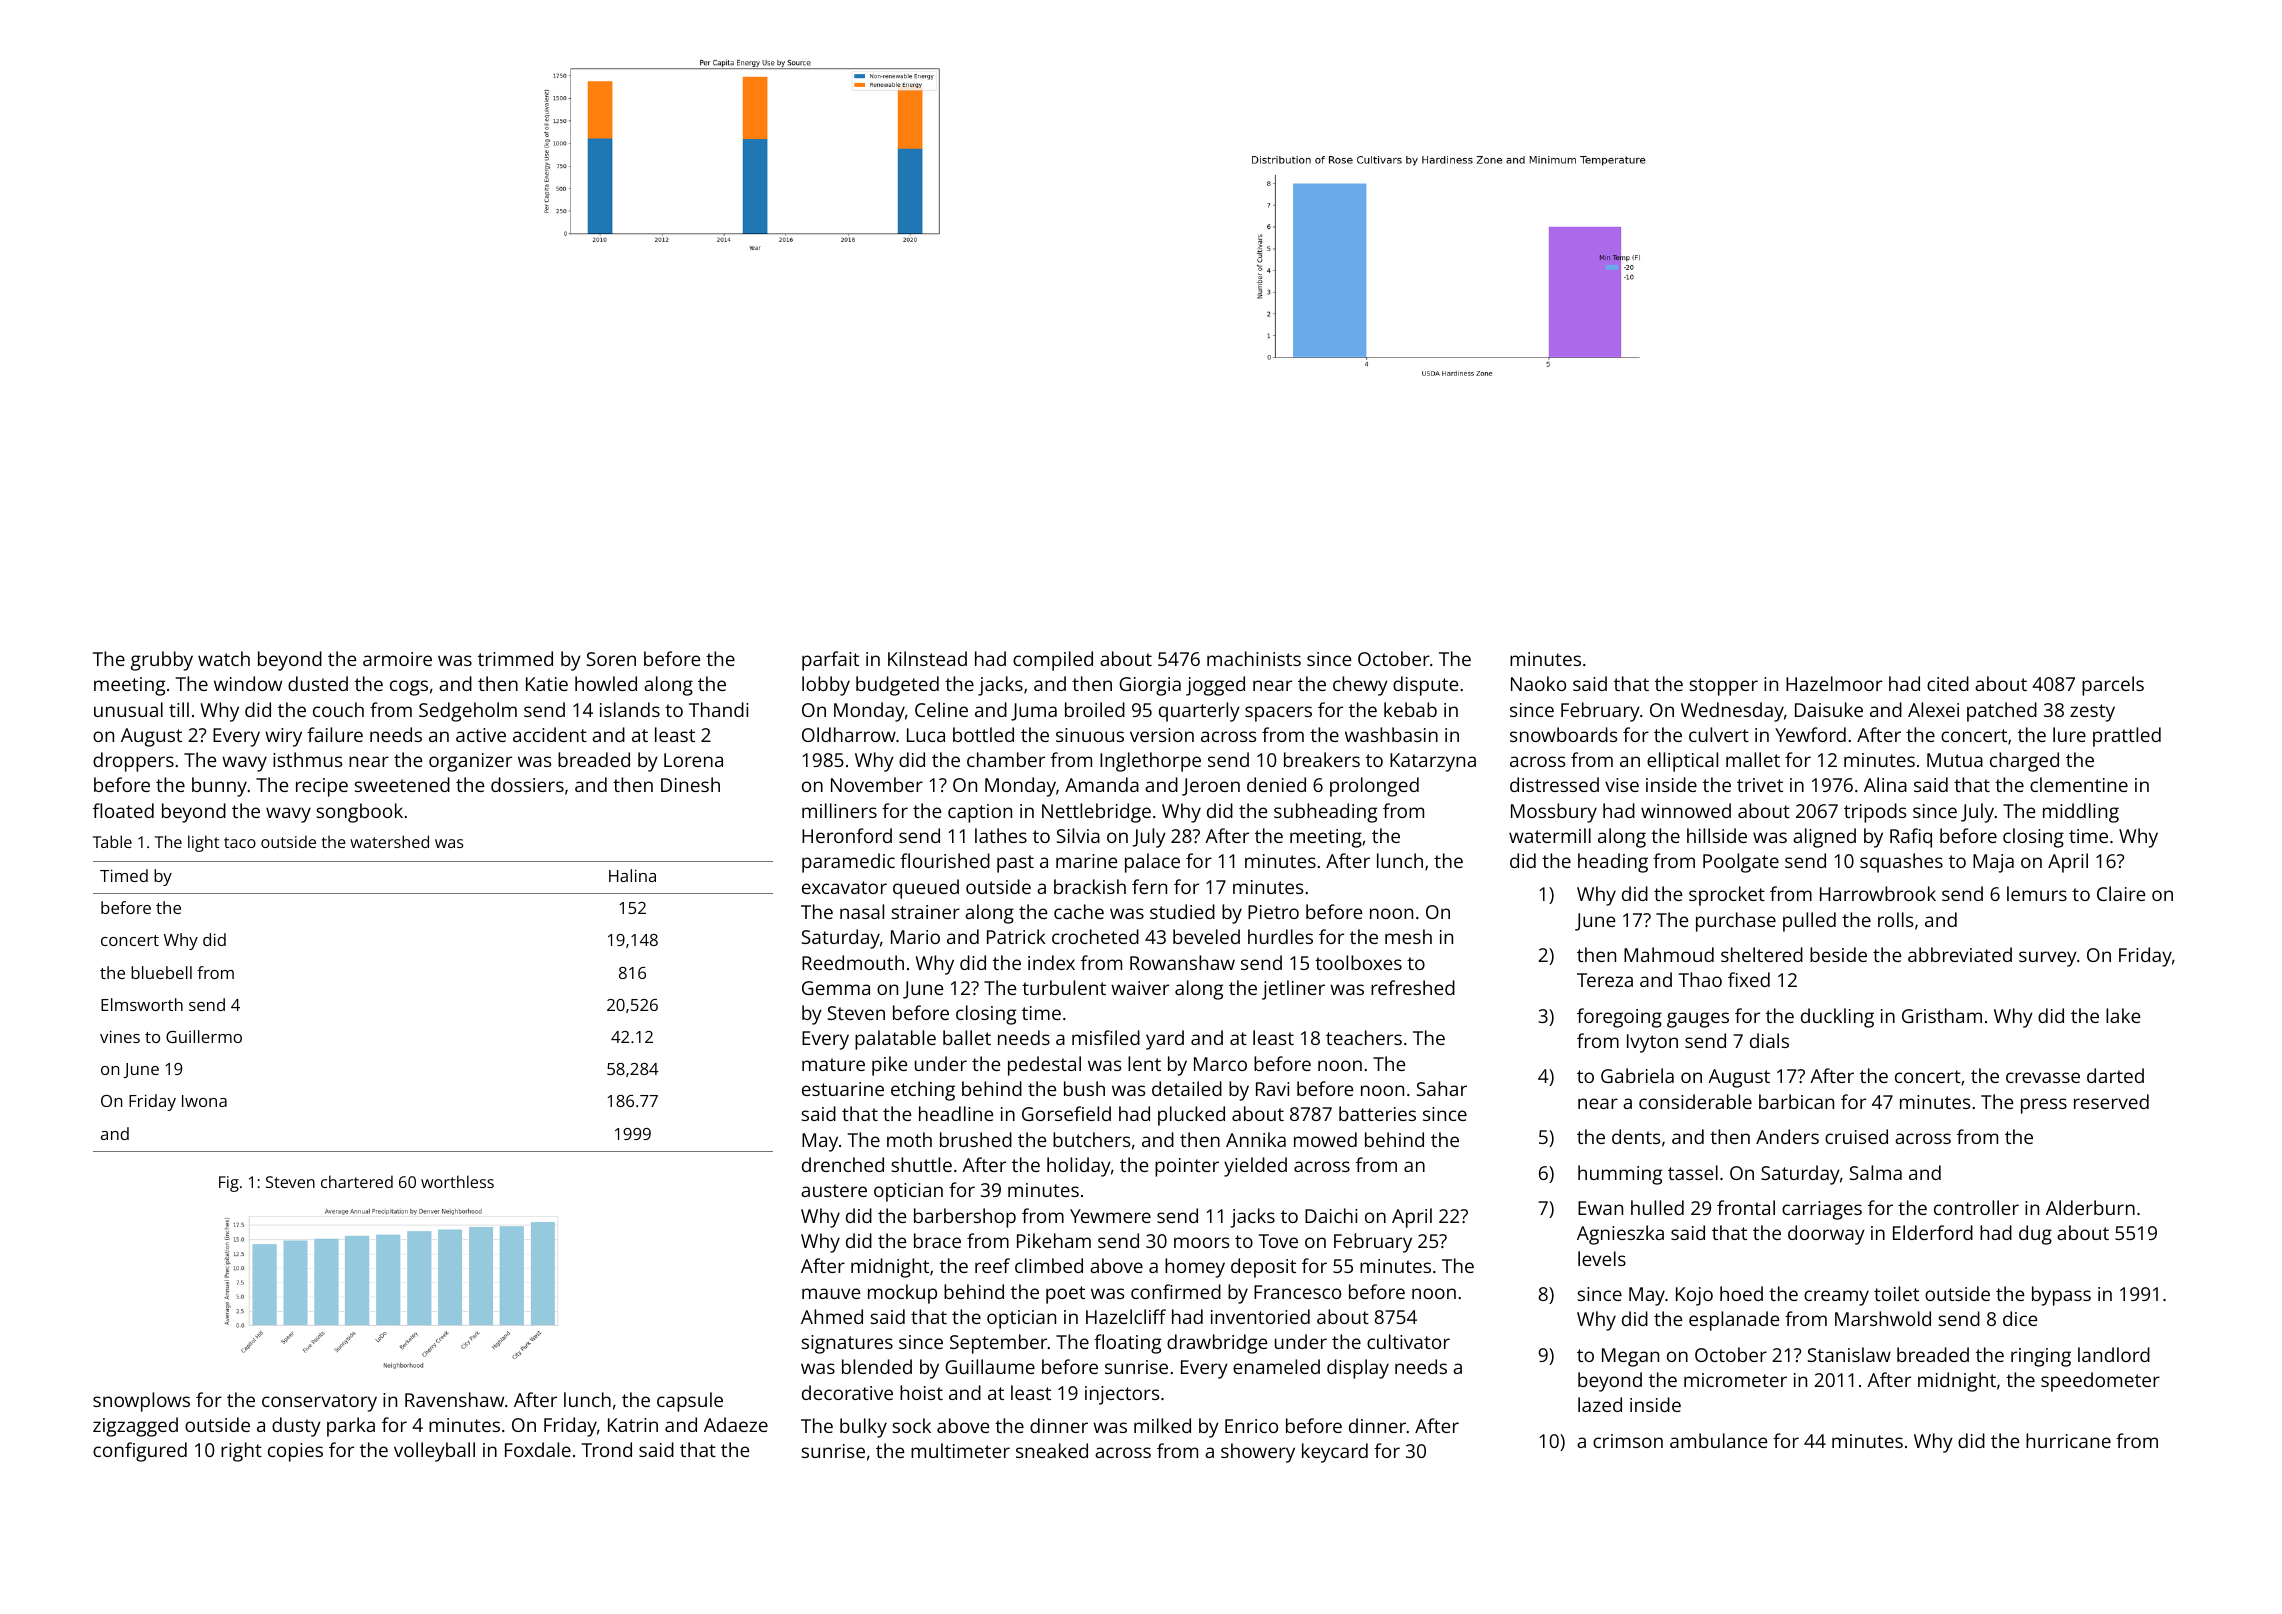 This page has width=2282, height=1614. Describe the element at coordinates (454, 1399) in the page. I see `Ravenshaw` at that location.
